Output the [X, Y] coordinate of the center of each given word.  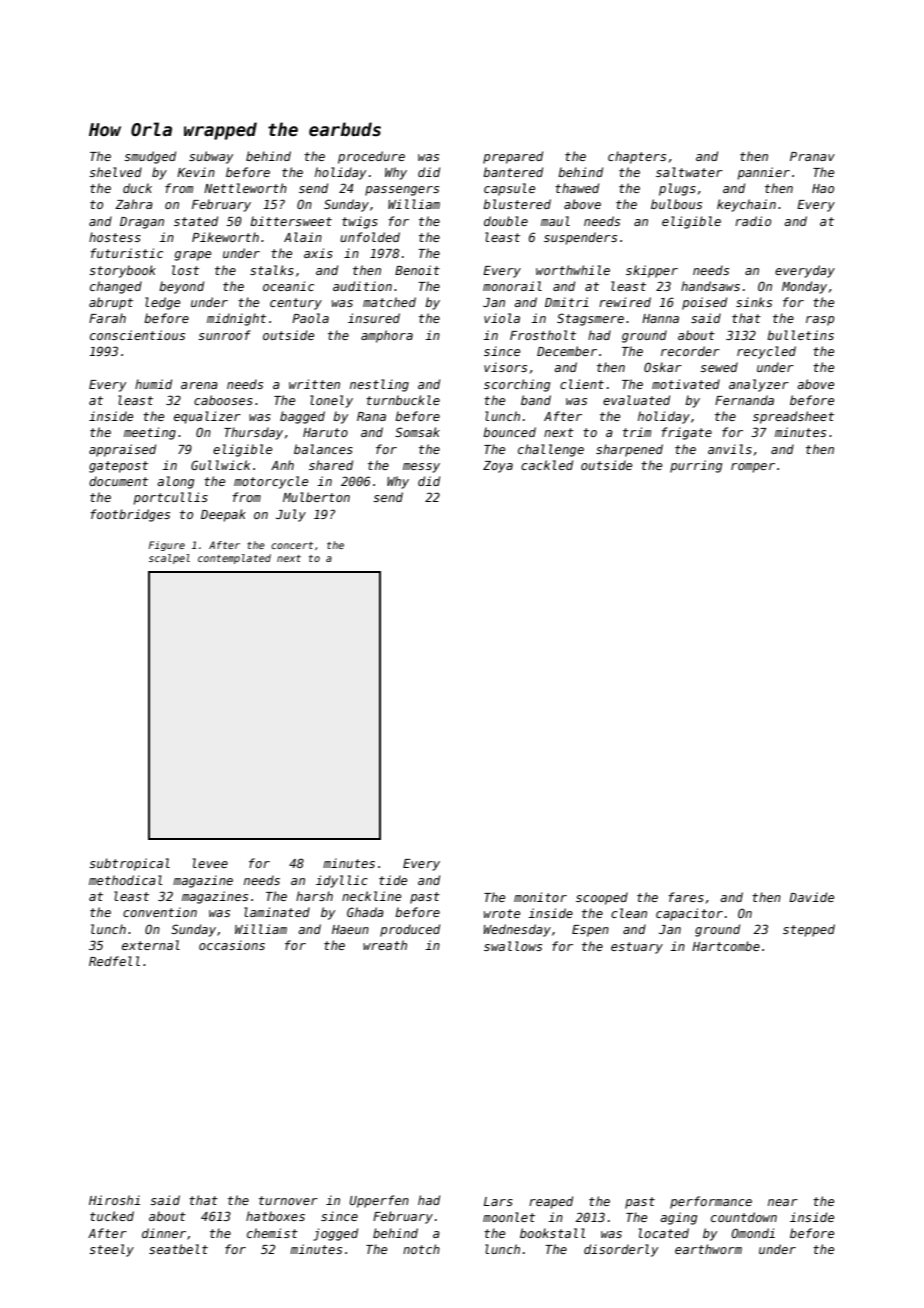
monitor [540, 897]
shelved [115, 172]
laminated [277, 912]
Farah [107, 318]
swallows [513, 946]
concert [292, 545]
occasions [232, 945]
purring [696, 466]
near [783, 1202]
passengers [402, 191]
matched [389, 302]
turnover [288, 1200]
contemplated [234, 559]
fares [686, 897]
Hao [823, 188]
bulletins [800, 335]
